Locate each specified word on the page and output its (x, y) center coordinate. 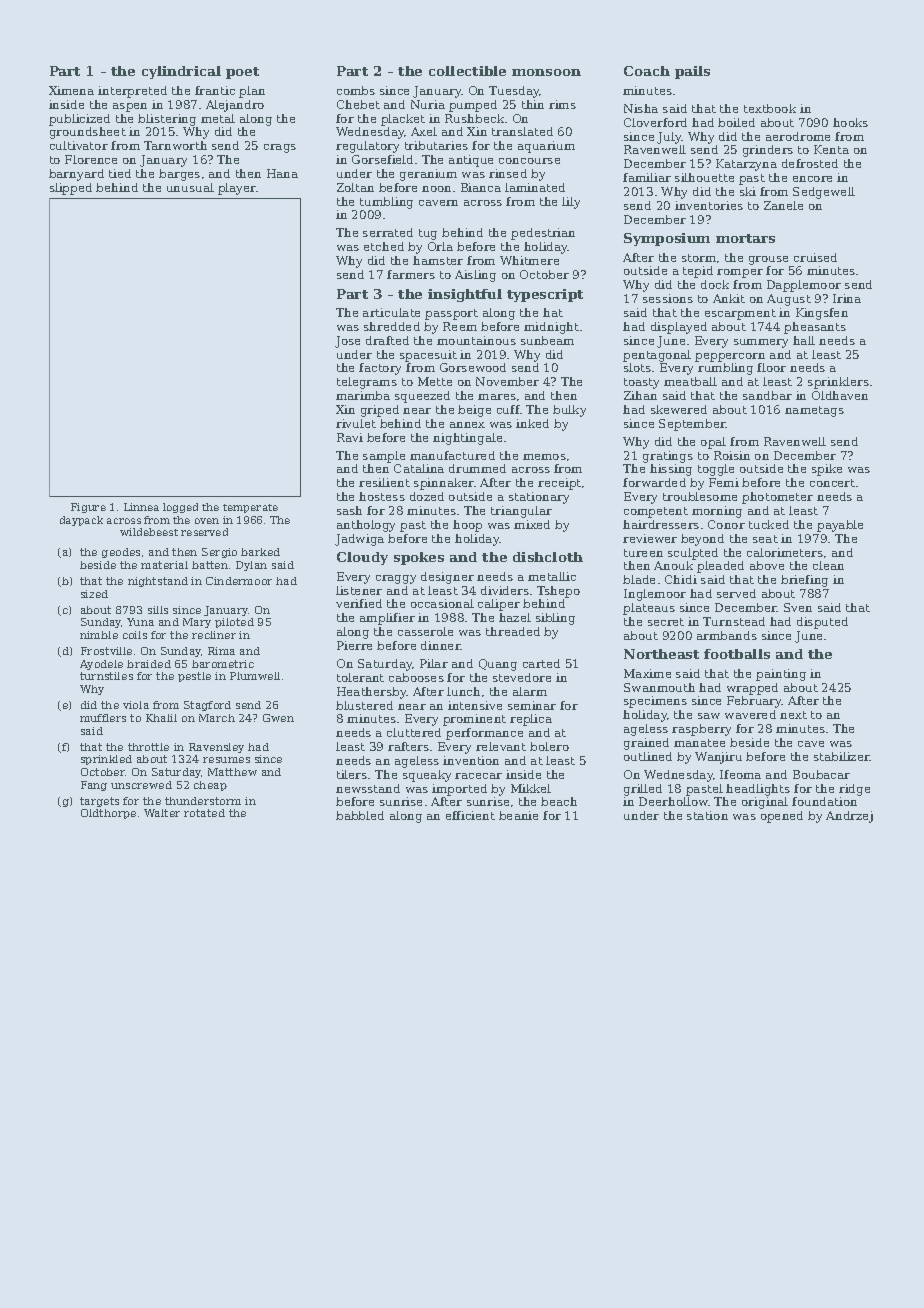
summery (761, 343)
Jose (347, 342)
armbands (727, 635)
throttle (148, 747)
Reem (460, 326)
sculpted (693, 554)
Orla (440, 246)
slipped (71, 189)
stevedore (522, 677)
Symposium (667, 239)
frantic (215, 90)
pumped (473, 106)
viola (136, 705)
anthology (366, 526)
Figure (88, 508)
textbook (770, 108)
